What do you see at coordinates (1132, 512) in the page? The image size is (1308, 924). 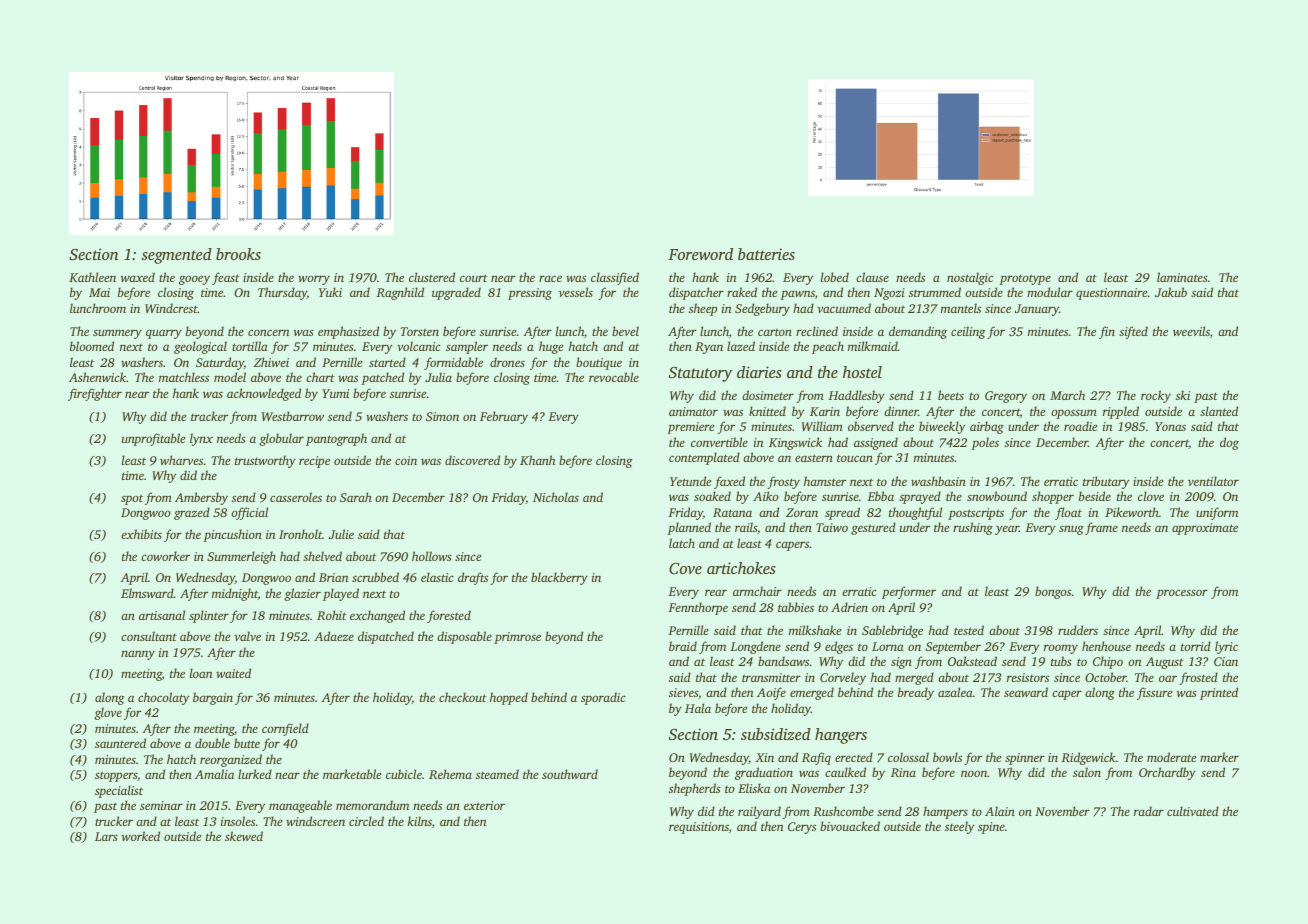 I see `Pikeworth` at bounding box center [1132, 512].
